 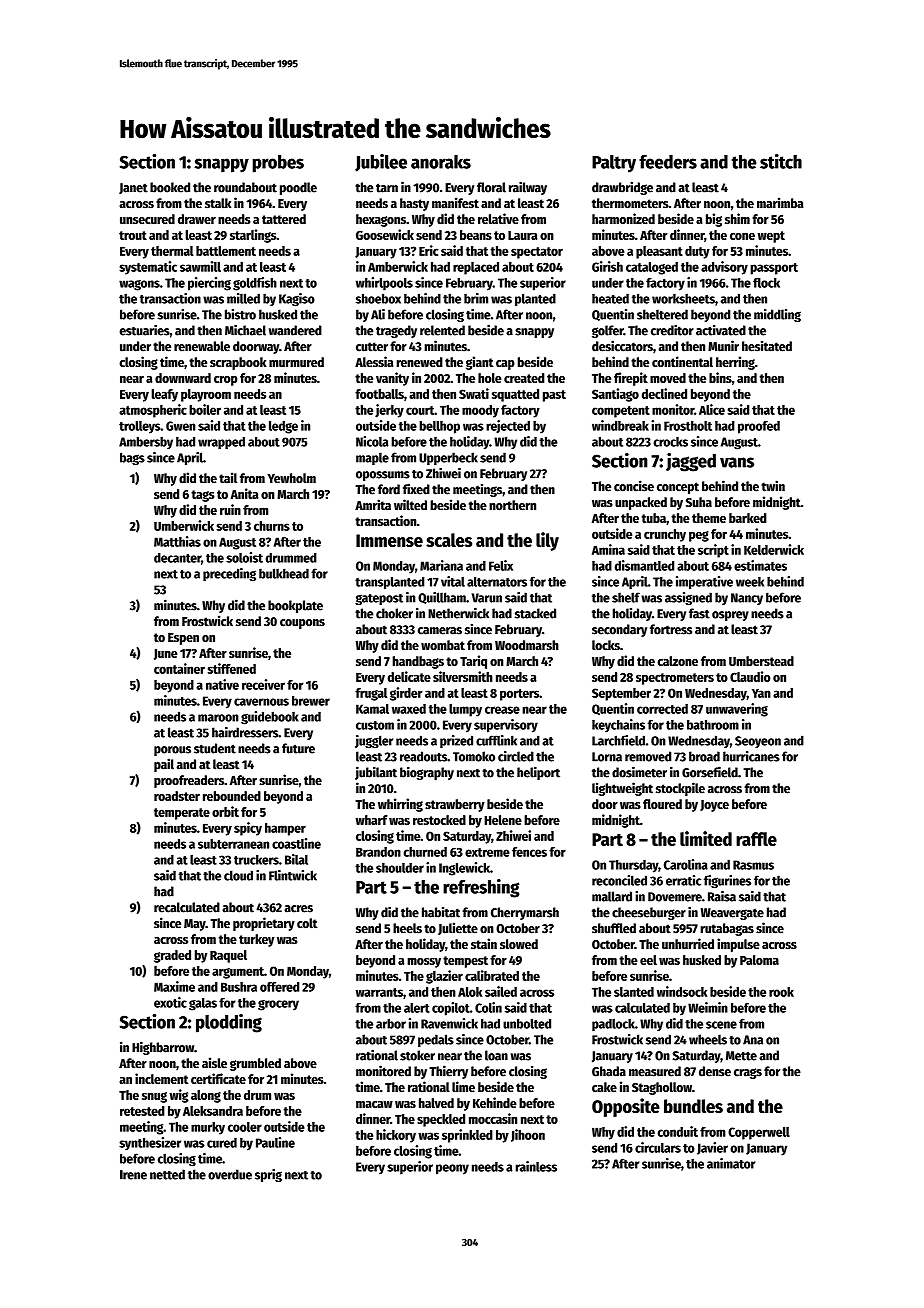 I want to click on shuffled, so click(x=614, y=928).
